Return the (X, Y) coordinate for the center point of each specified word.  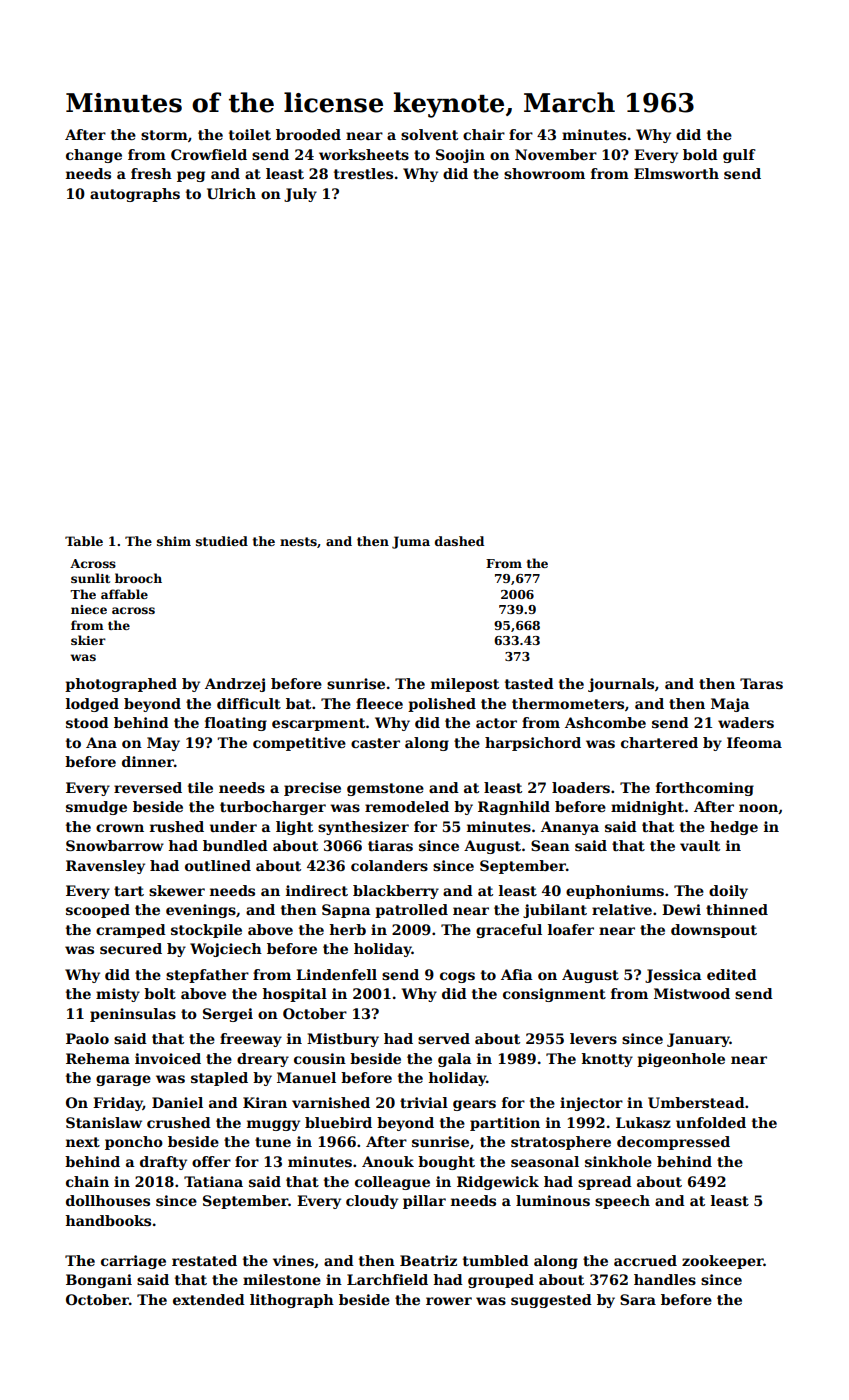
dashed (459, 541)
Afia (517, 974)
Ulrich (231, 193)
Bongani (99, 1281)
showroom (544, 173)
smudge (96, 808)
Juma (411, 542)
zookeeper (723, 1262)
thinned (737, 909)
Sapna (346, 911)
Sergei (228, 1015)
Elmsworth (676, 173)
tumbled (496, 1260)
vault (700, 845)
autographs (135, 195)
